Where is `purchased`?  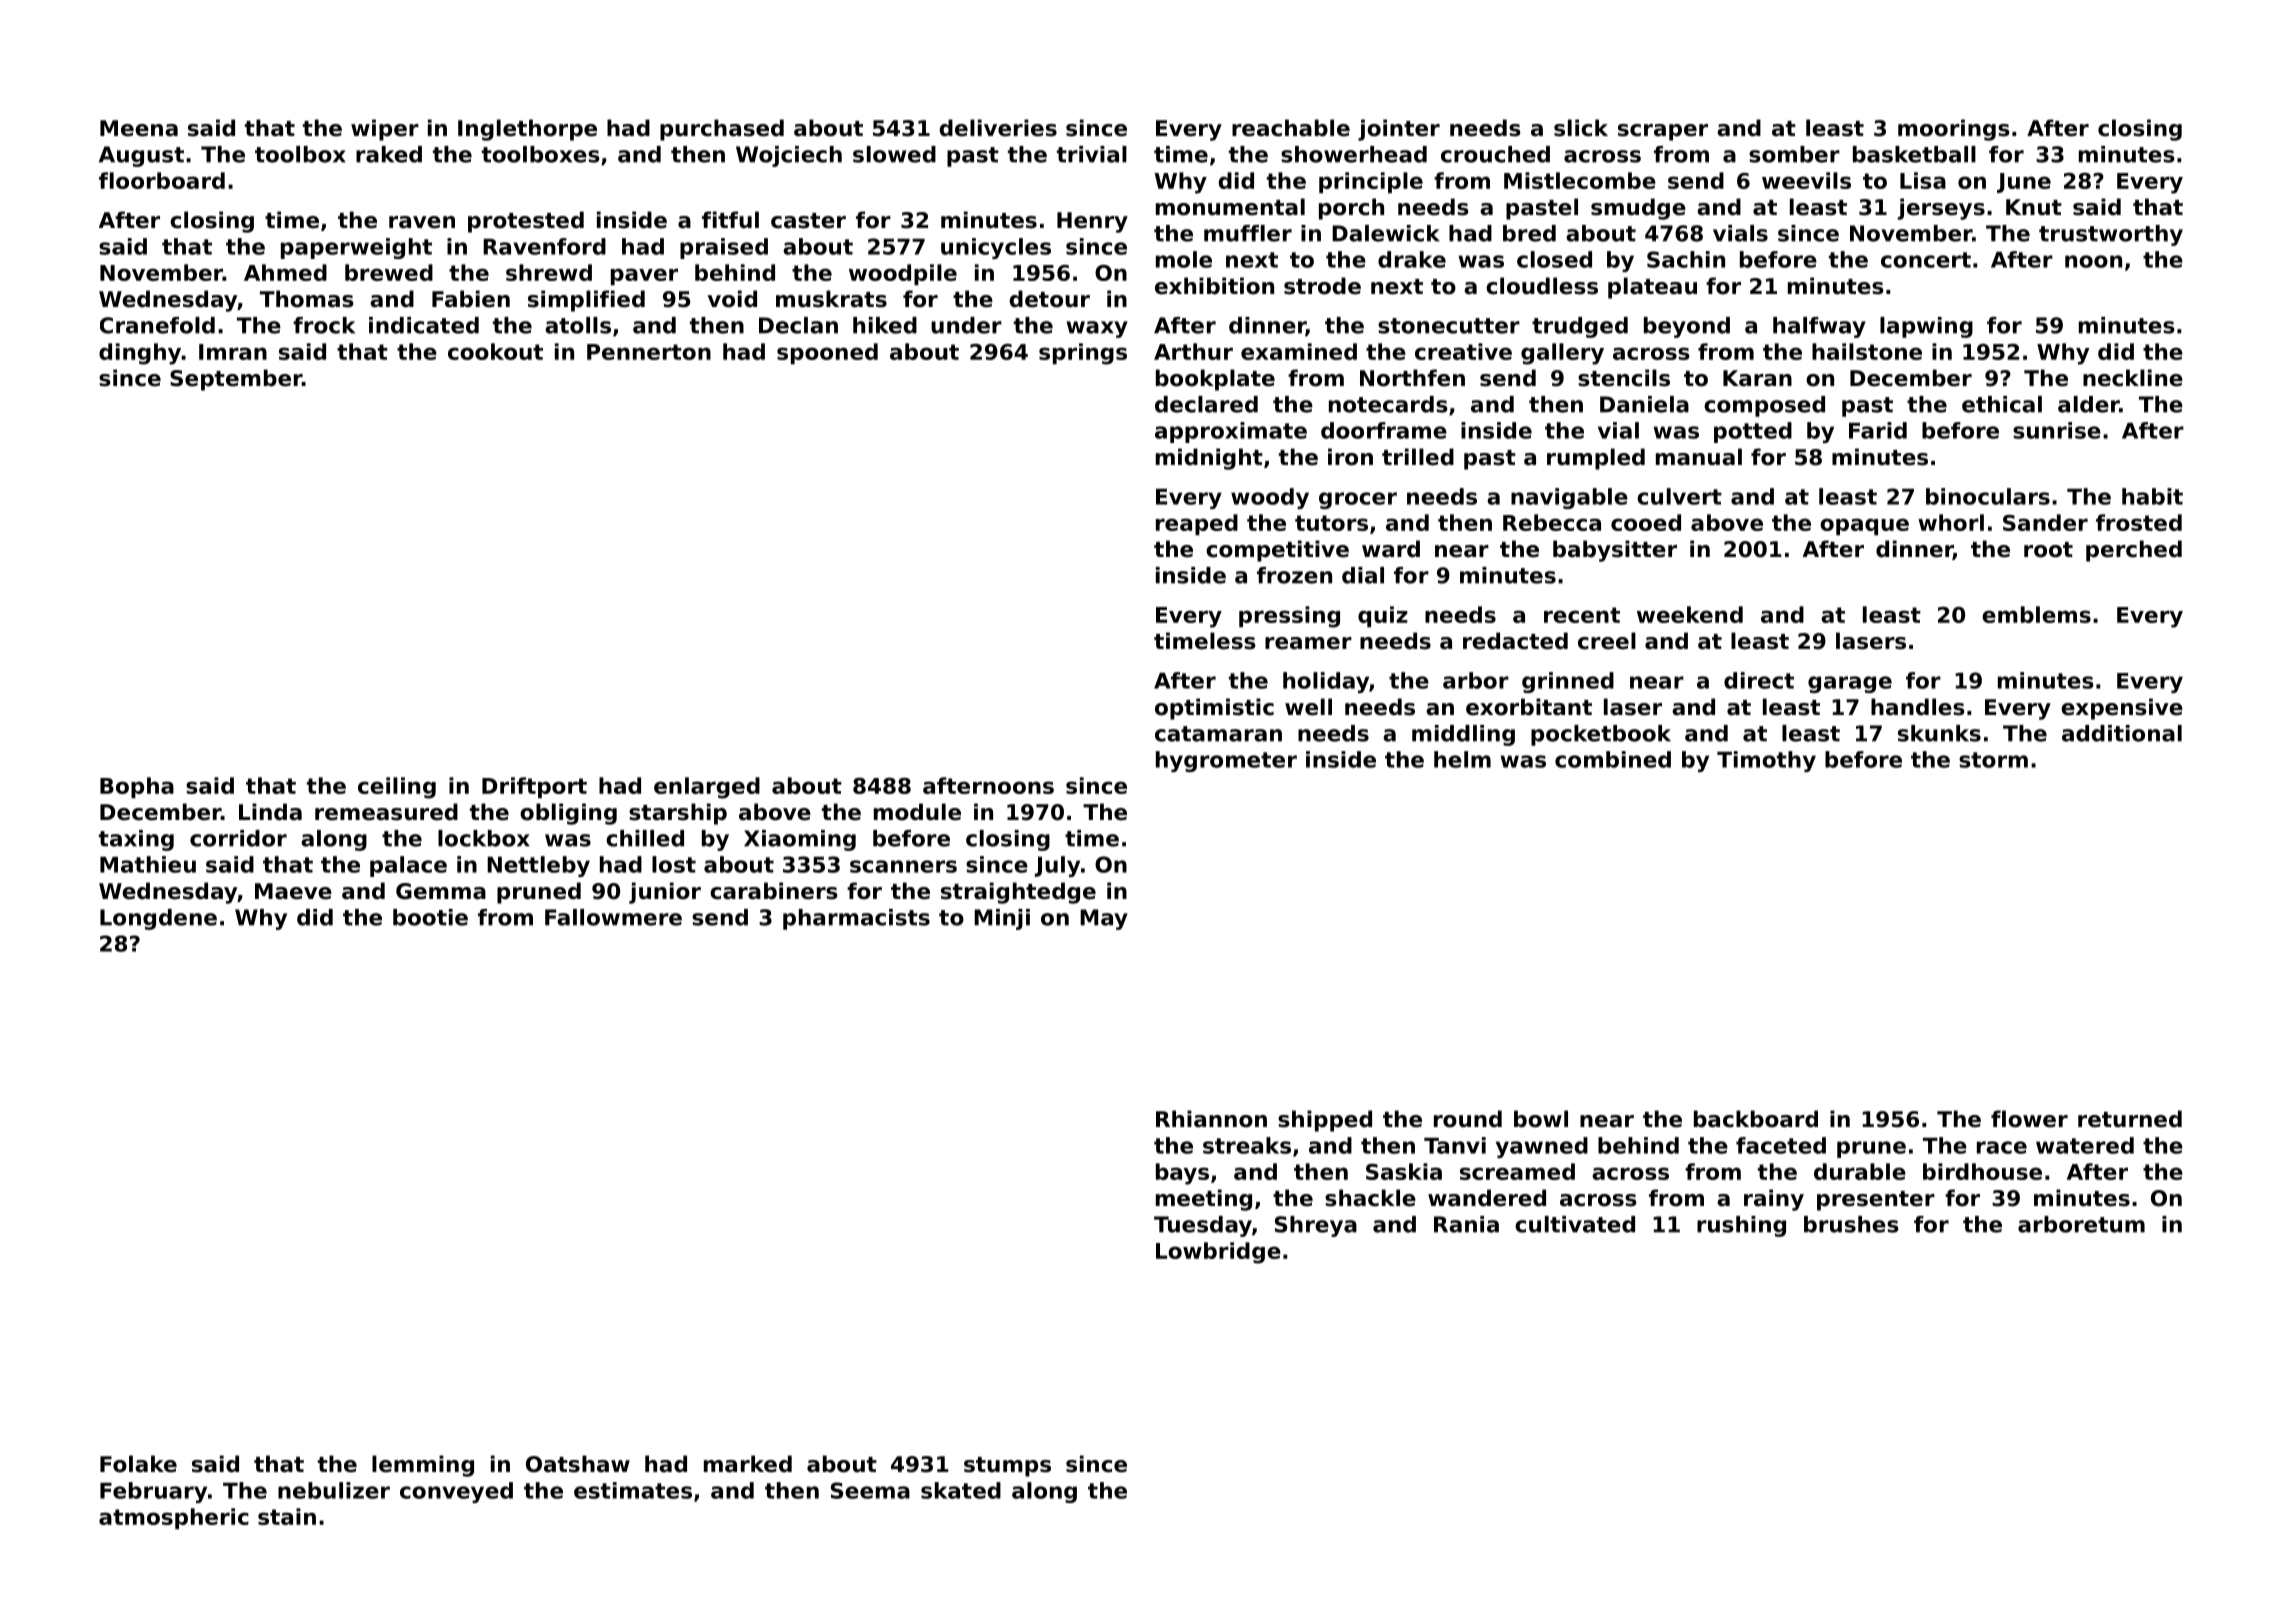
purchased is located at coordinates (722, 130).
